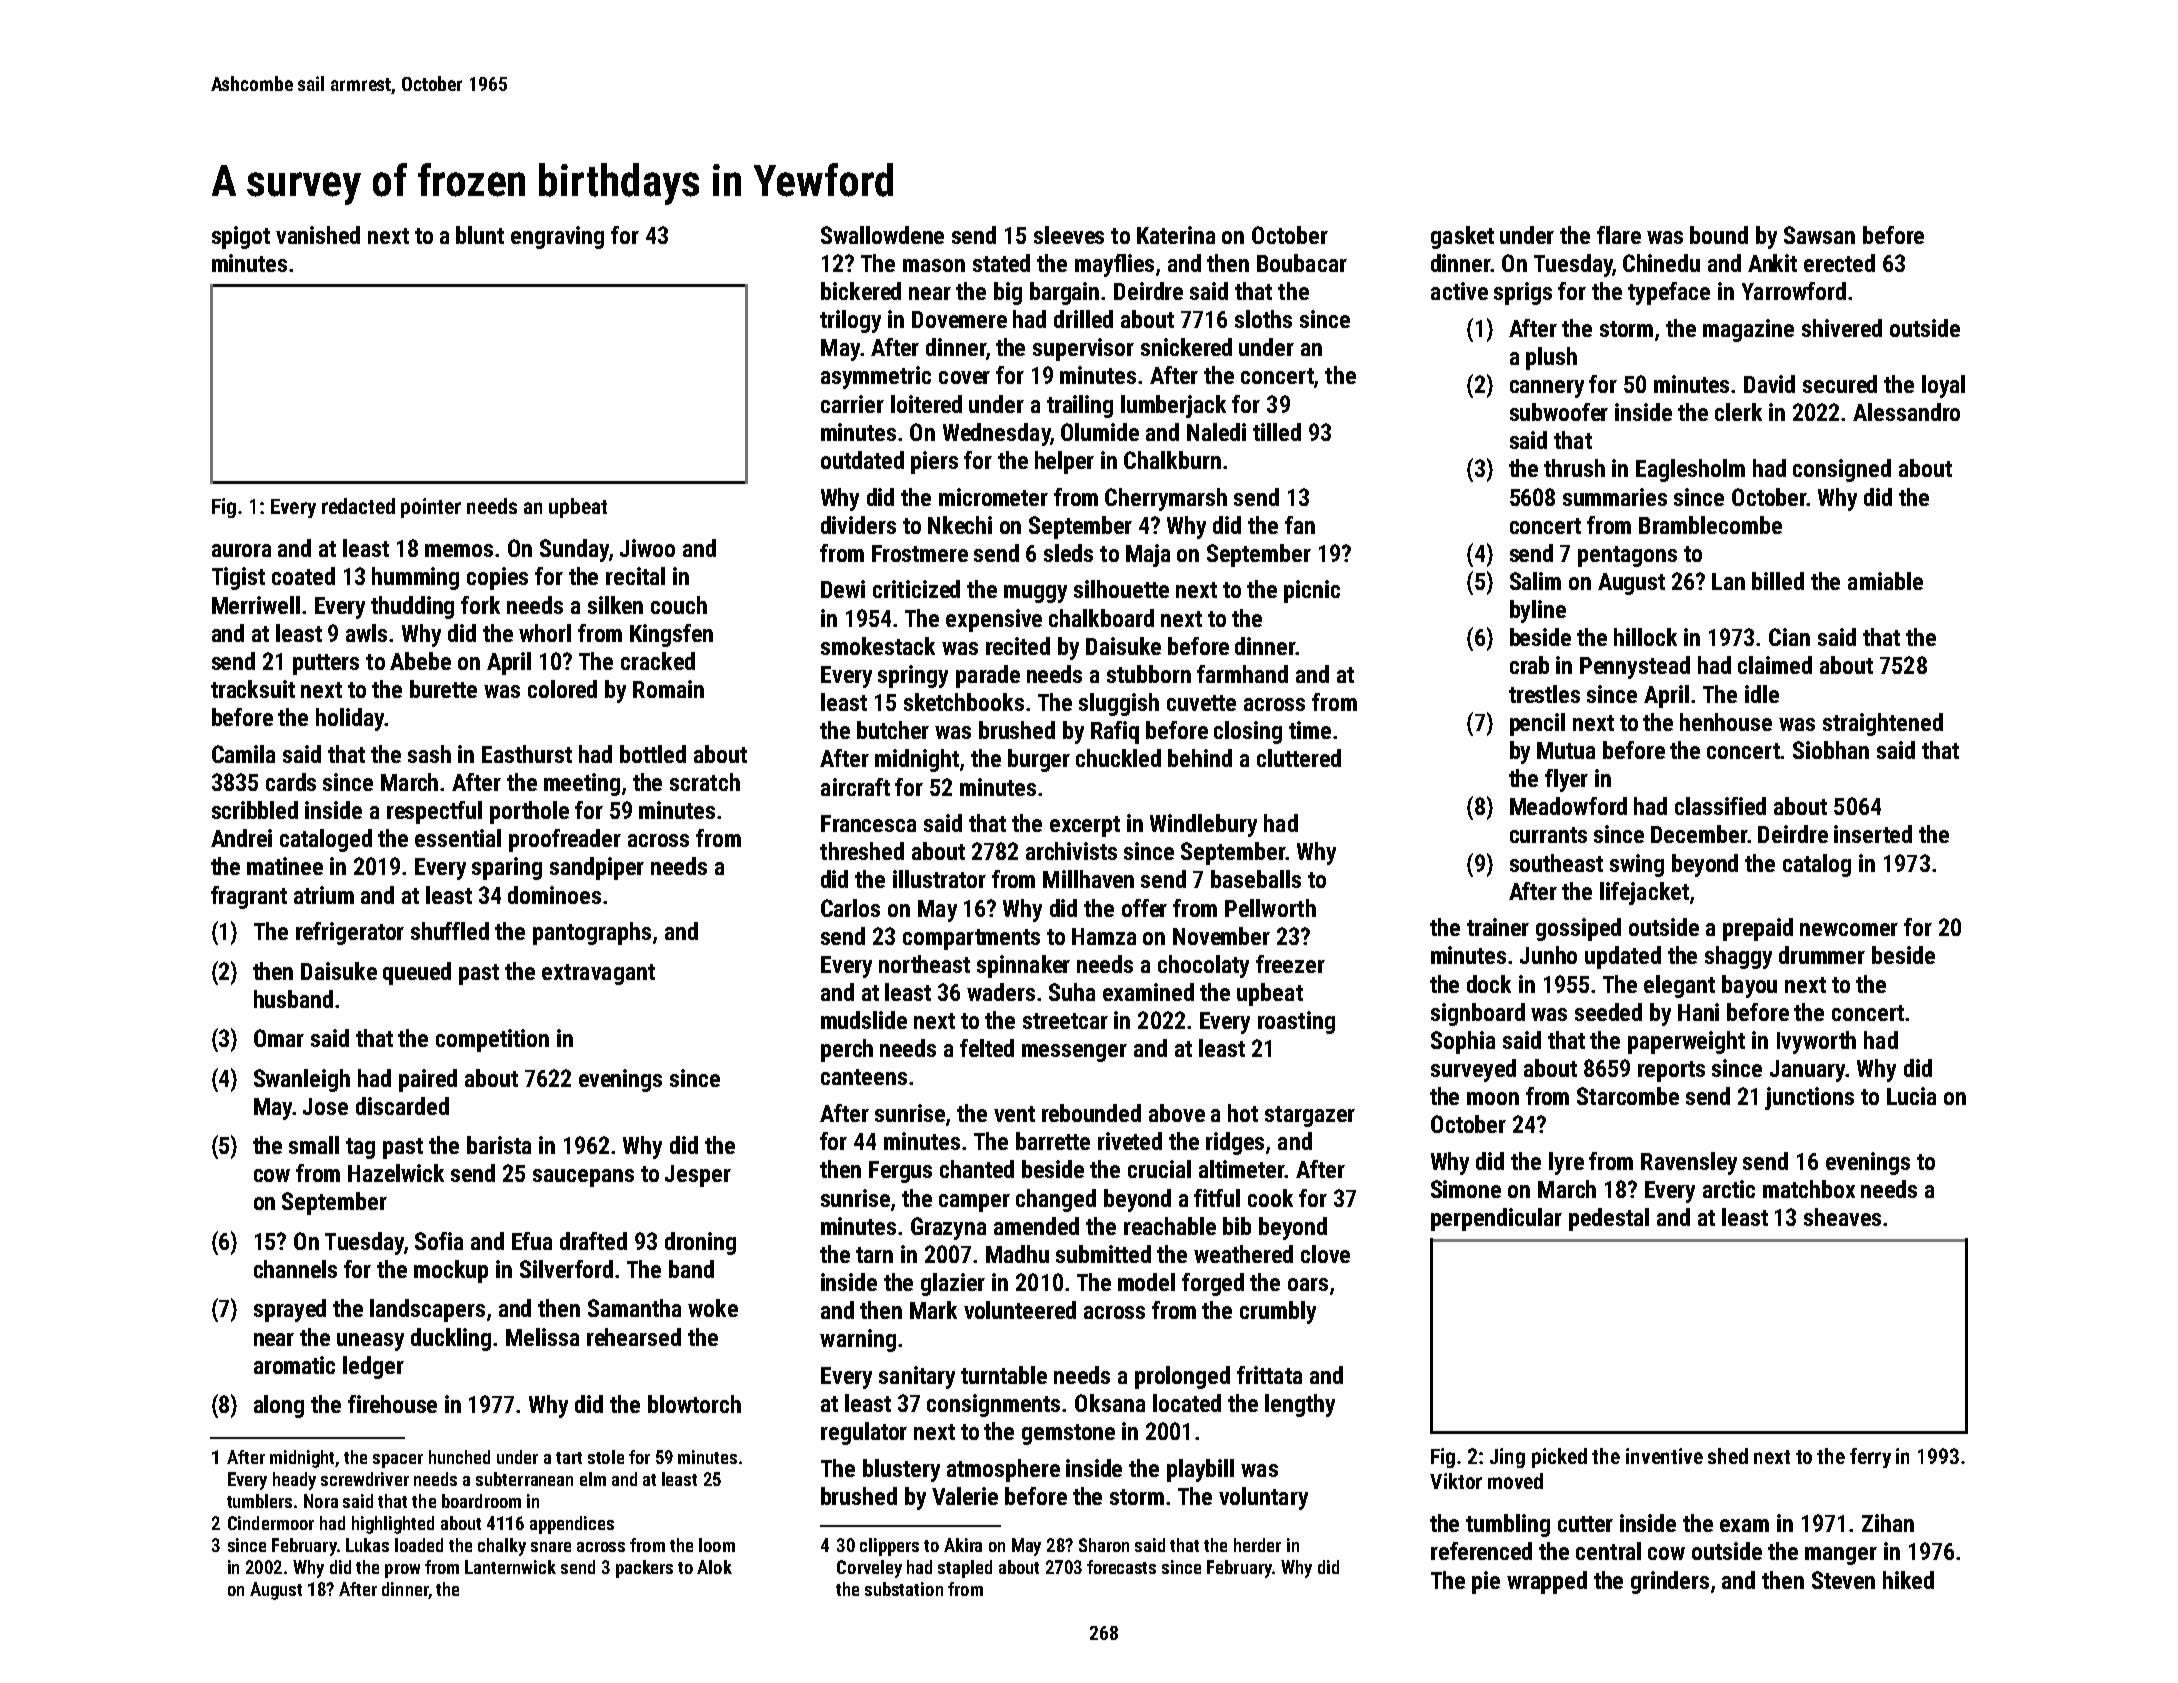 The image size is (2178, 1683). What do you see at coordinates (1182, 1377) in the image?
I see `prolonged` at bounding box center [1182, 1377].
